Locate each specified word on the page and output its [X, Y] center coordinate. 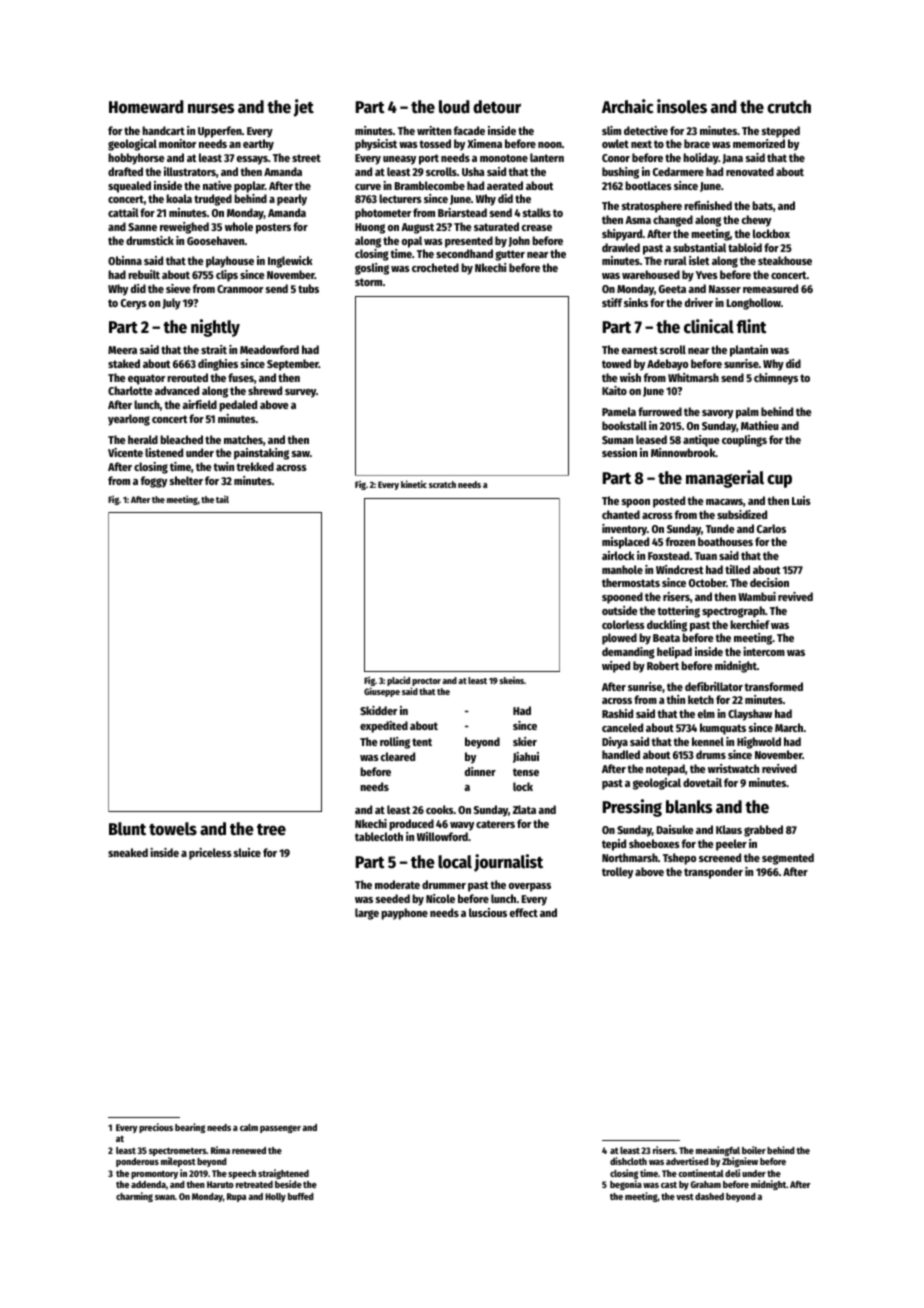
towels [173, 829]
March [789, 727]
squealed [129, 187]
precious [156, 1128]
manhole [622, 569]
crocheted [435, 267]
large [367, 914]
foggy [154, 482]
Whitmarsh [693, 377]
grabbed [763, 831]
